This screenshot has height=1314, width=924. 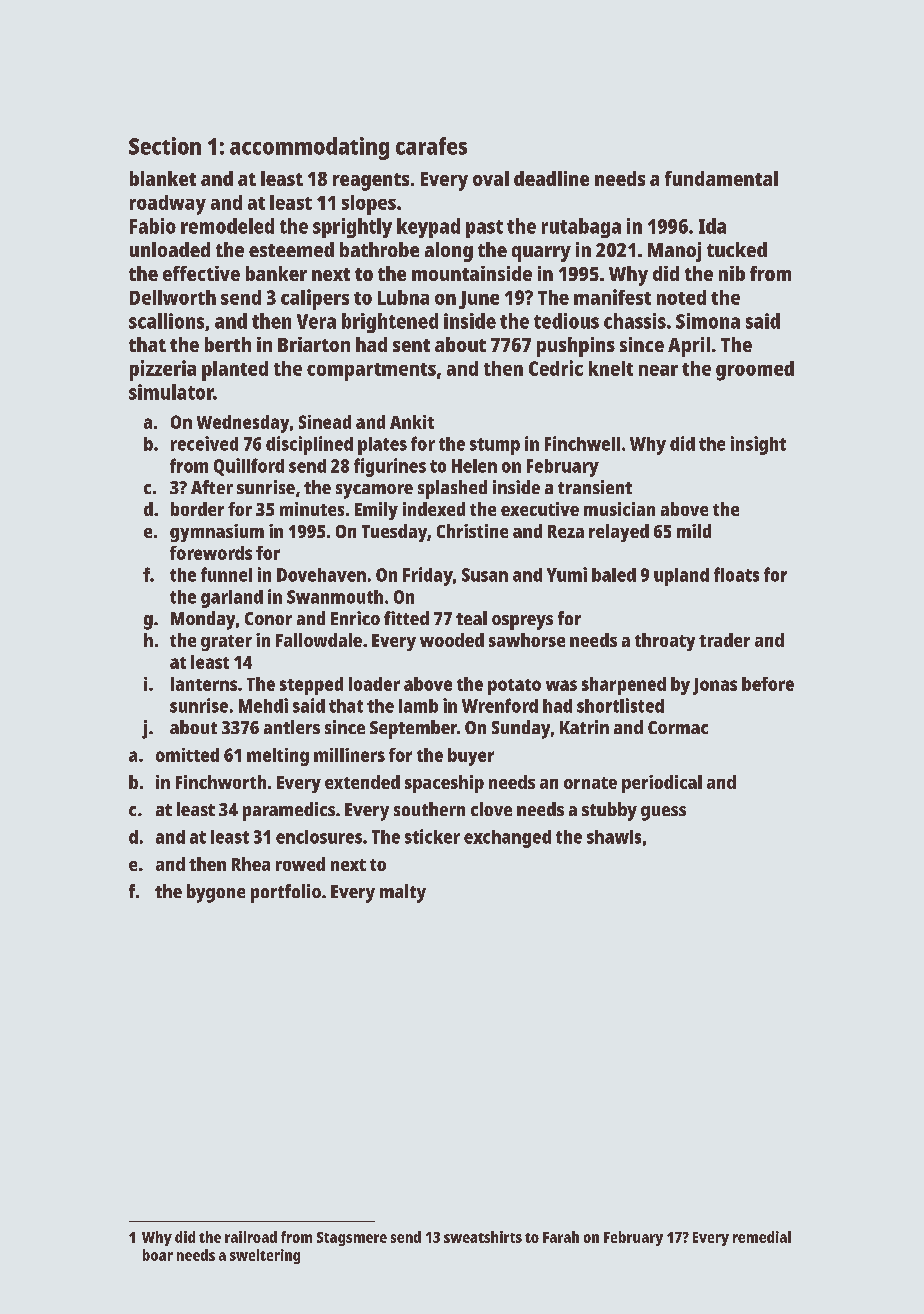 What do you see at coordinates (265, 1256) in the screenshot?
I see `sweltering` at bounding box center [265, 1256].
